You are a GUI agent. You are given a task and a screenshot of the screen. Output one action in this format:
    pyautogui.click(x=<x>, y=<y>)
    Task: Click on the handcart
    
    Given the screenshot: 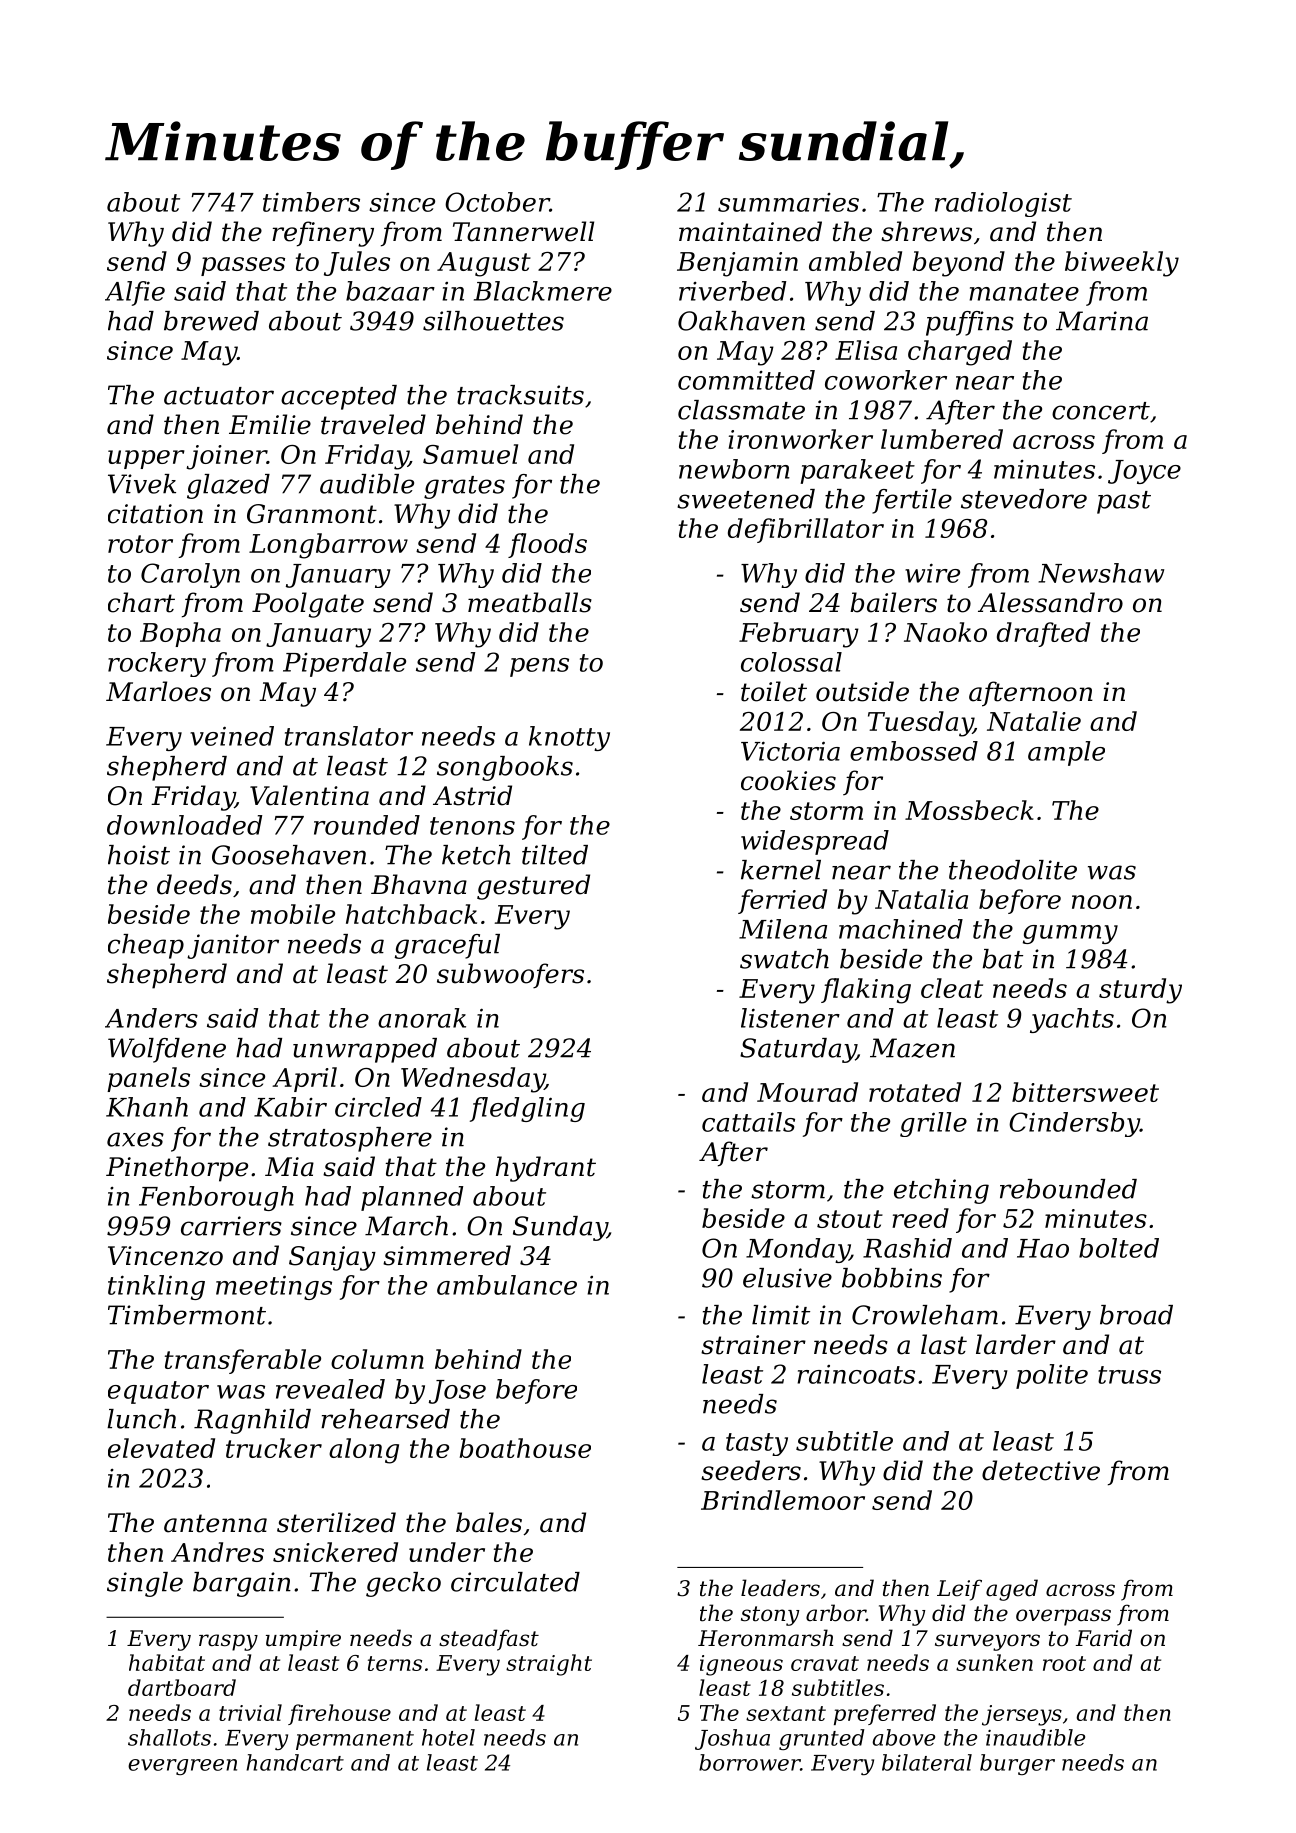 What is the action you would take?
    pyautogui.click(x=295, y=1762)
